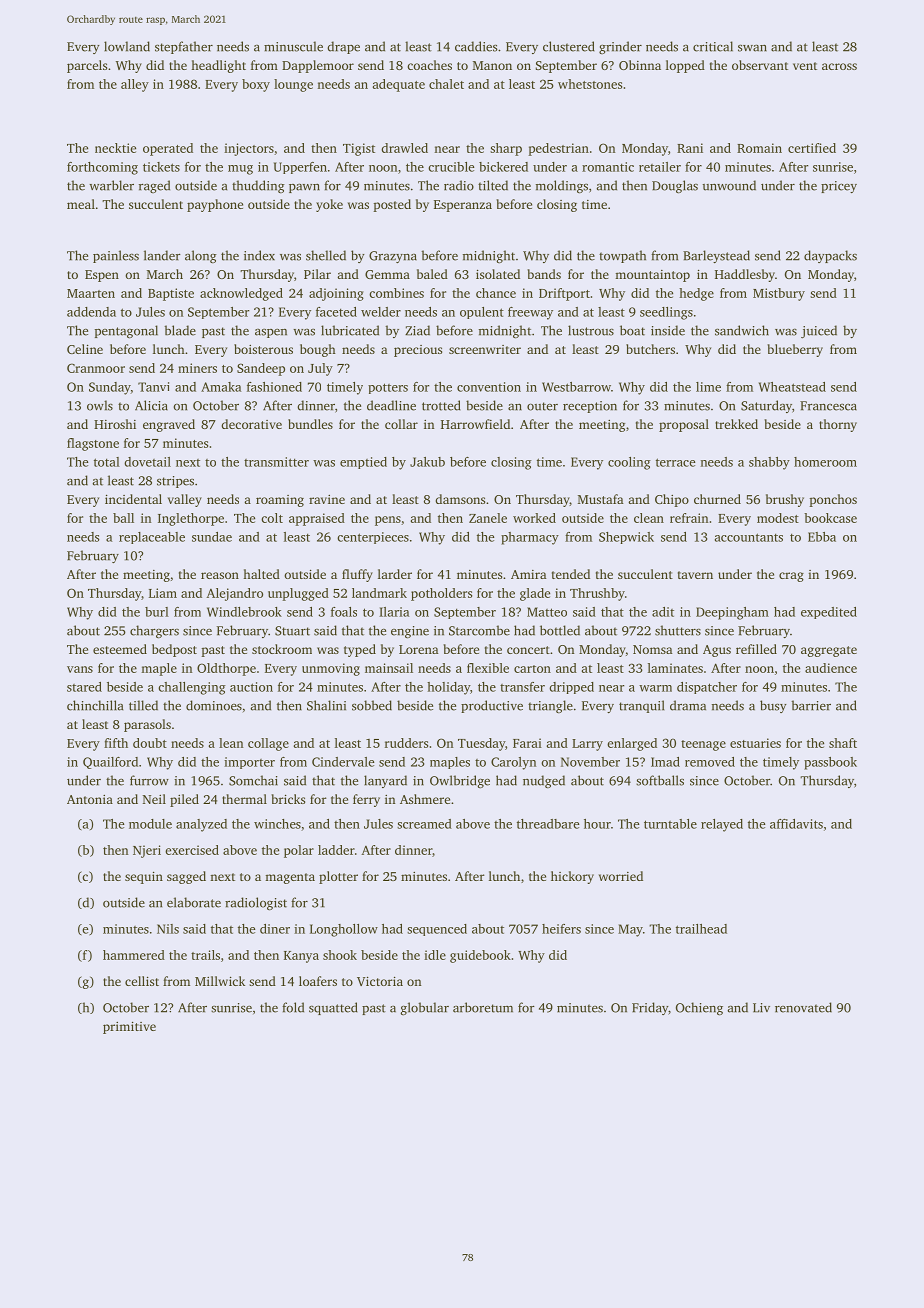 The width and height of the document is (924, 1308). What do you see at coordinates (262, 574) in the document?
I see `halted` at bounding box center [262, 574].
